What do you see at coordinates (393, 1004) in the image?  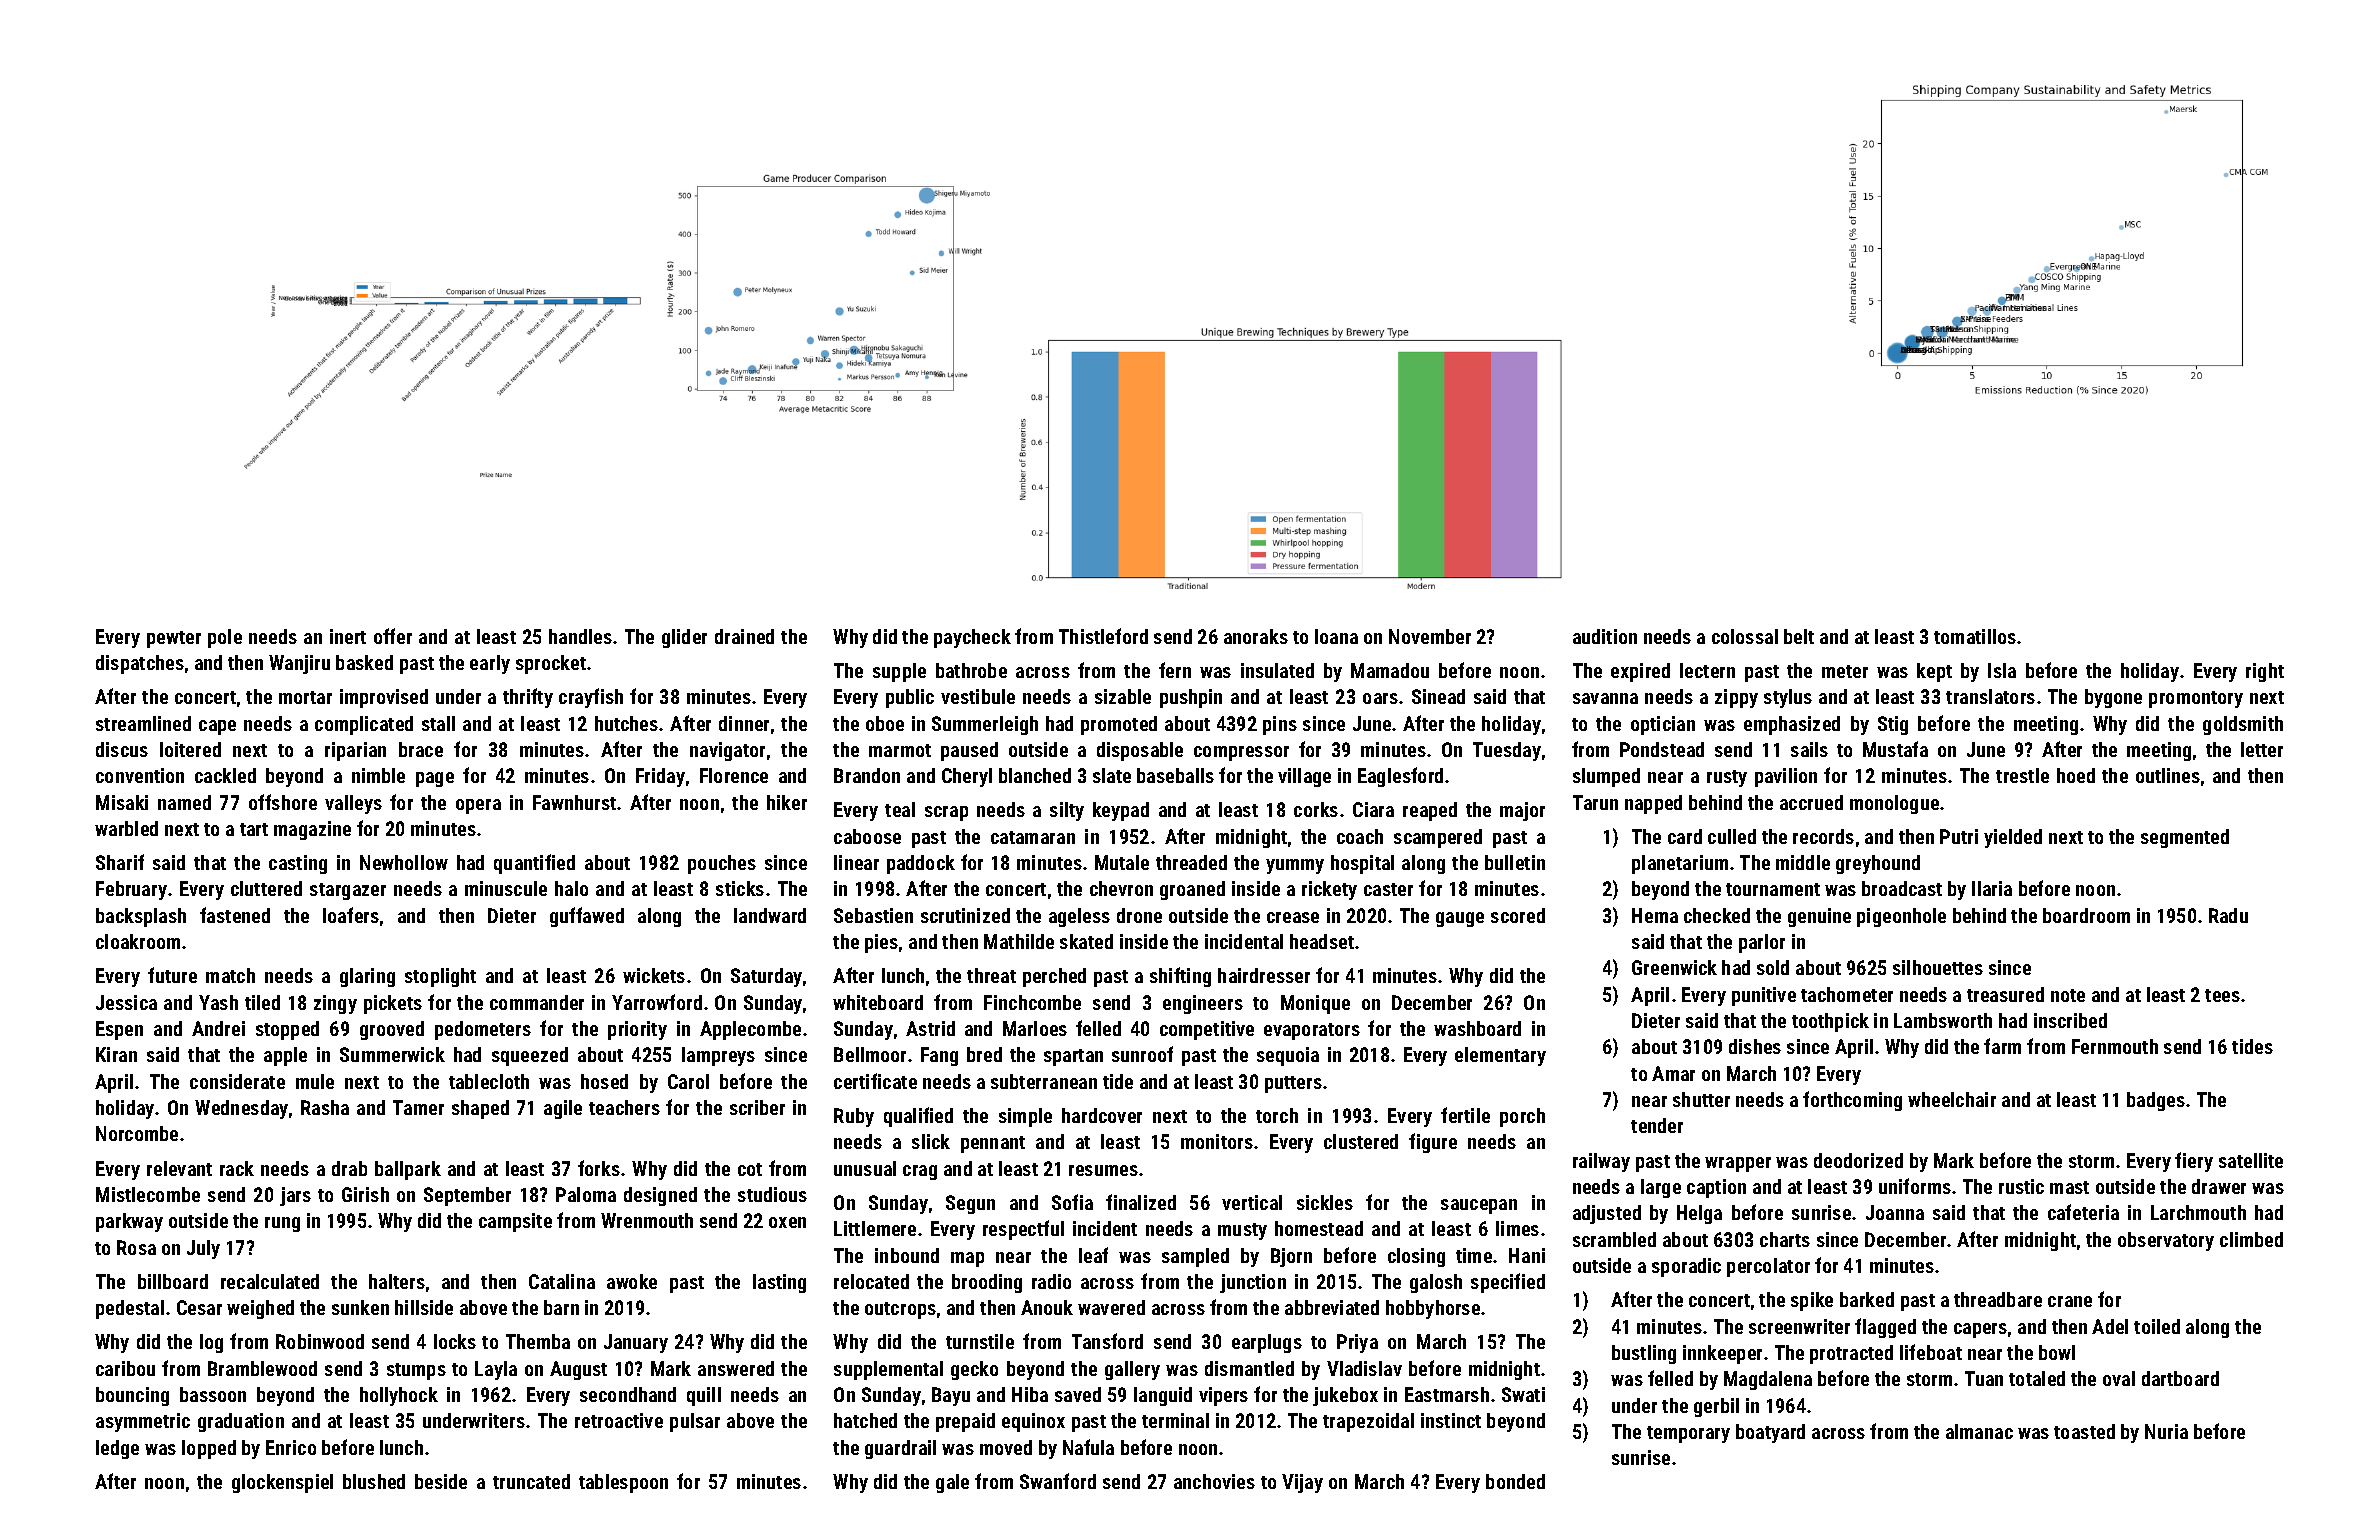 I see `pickets` at bounding box center [393, 1004].
